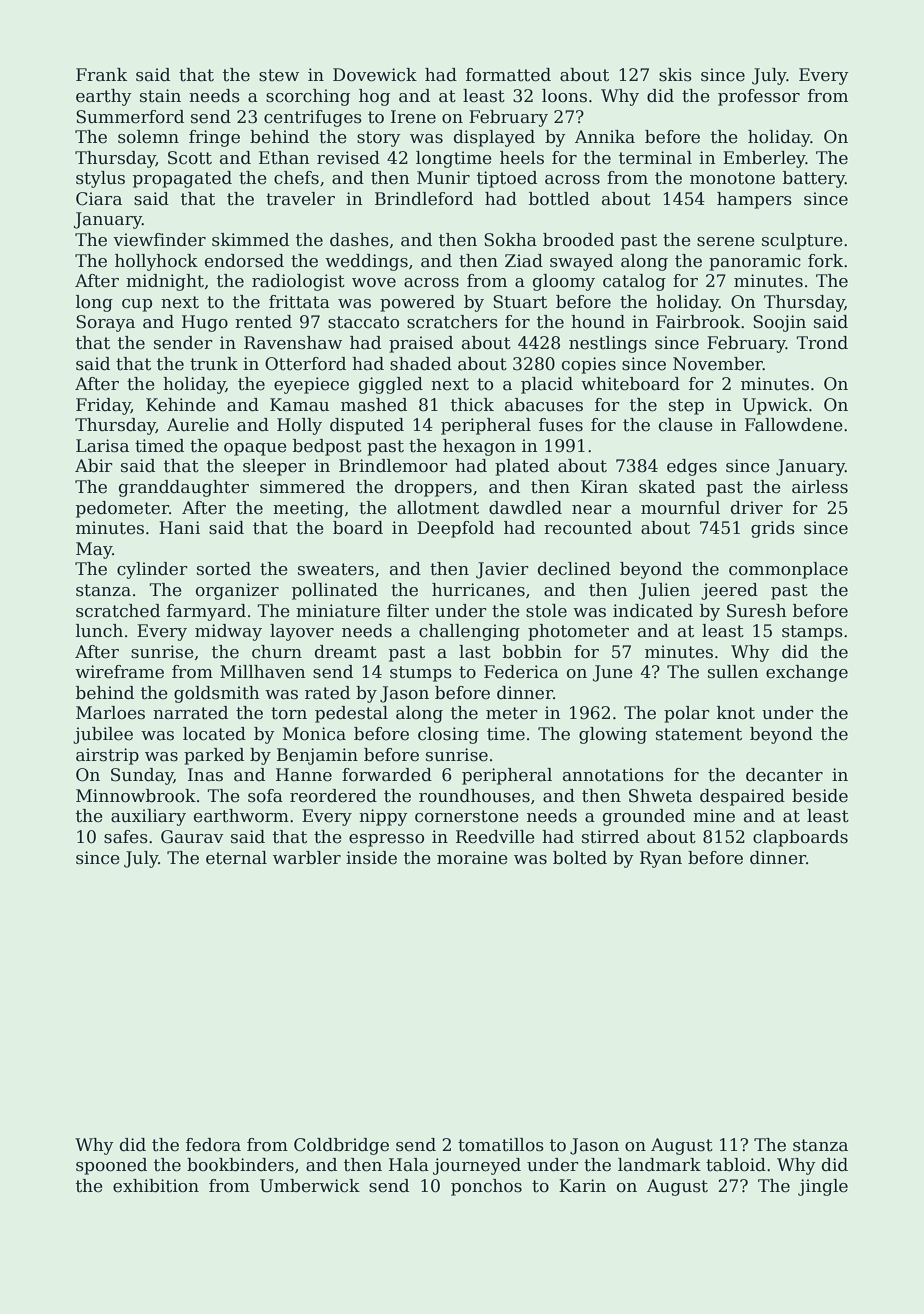 The width and height of the screenshot is (924, 1314). I want to click on formatted, so click(508, 75).
